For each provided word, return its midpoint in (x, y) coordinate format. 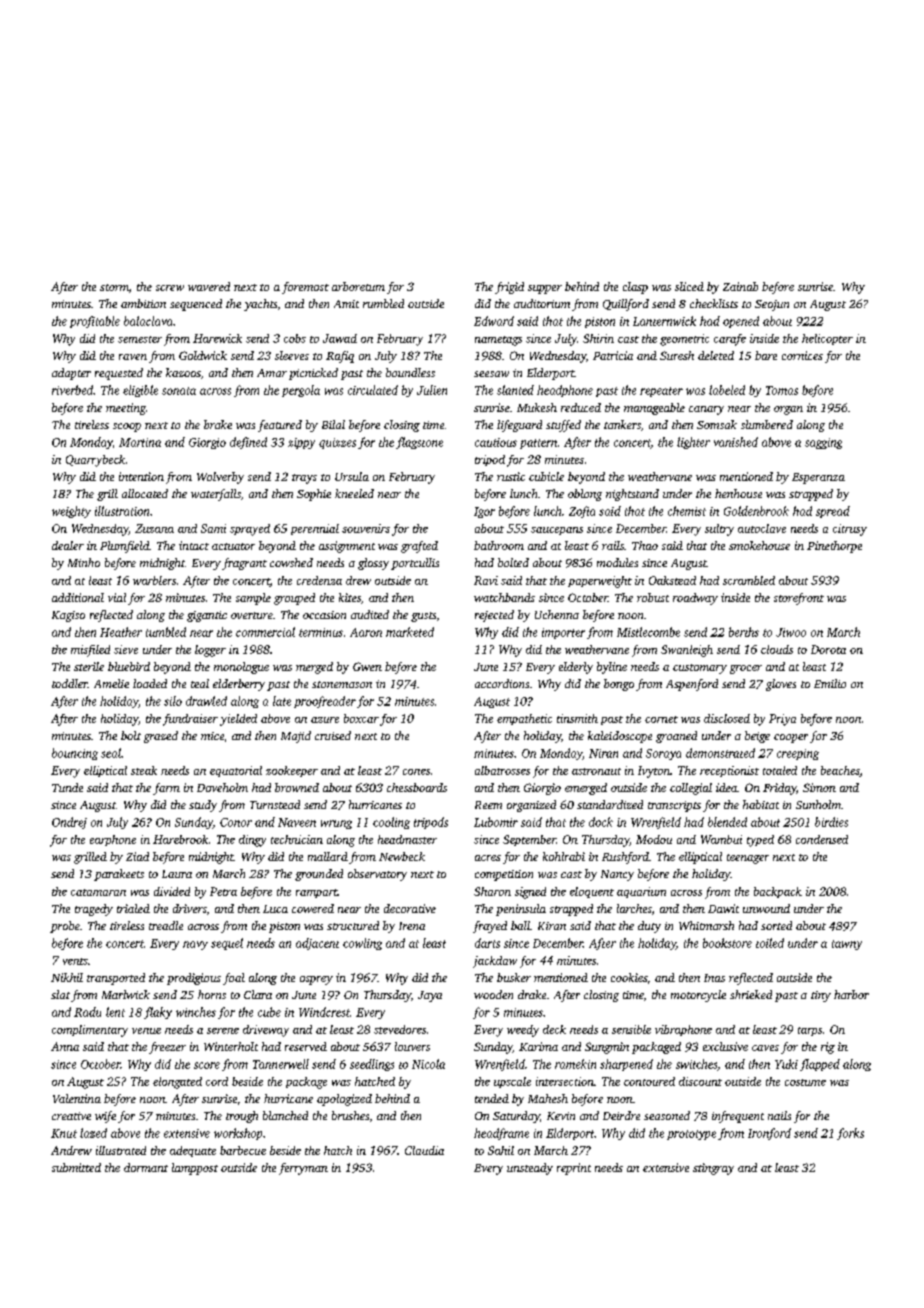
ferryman (303, 1169)
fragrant (244, 564)
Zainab (740, 286)
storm (114, 287)
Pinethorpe (834, 547)
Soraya (663, 754)
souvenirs (366, 528)
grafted (419, 547)
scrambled (749, 580)
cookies (629, 977)
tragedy (94, 910)
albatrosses (502, 770)
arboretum (358, 286)
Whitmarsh (706, 925)
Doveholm (222, 787)
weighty (71, 512)
